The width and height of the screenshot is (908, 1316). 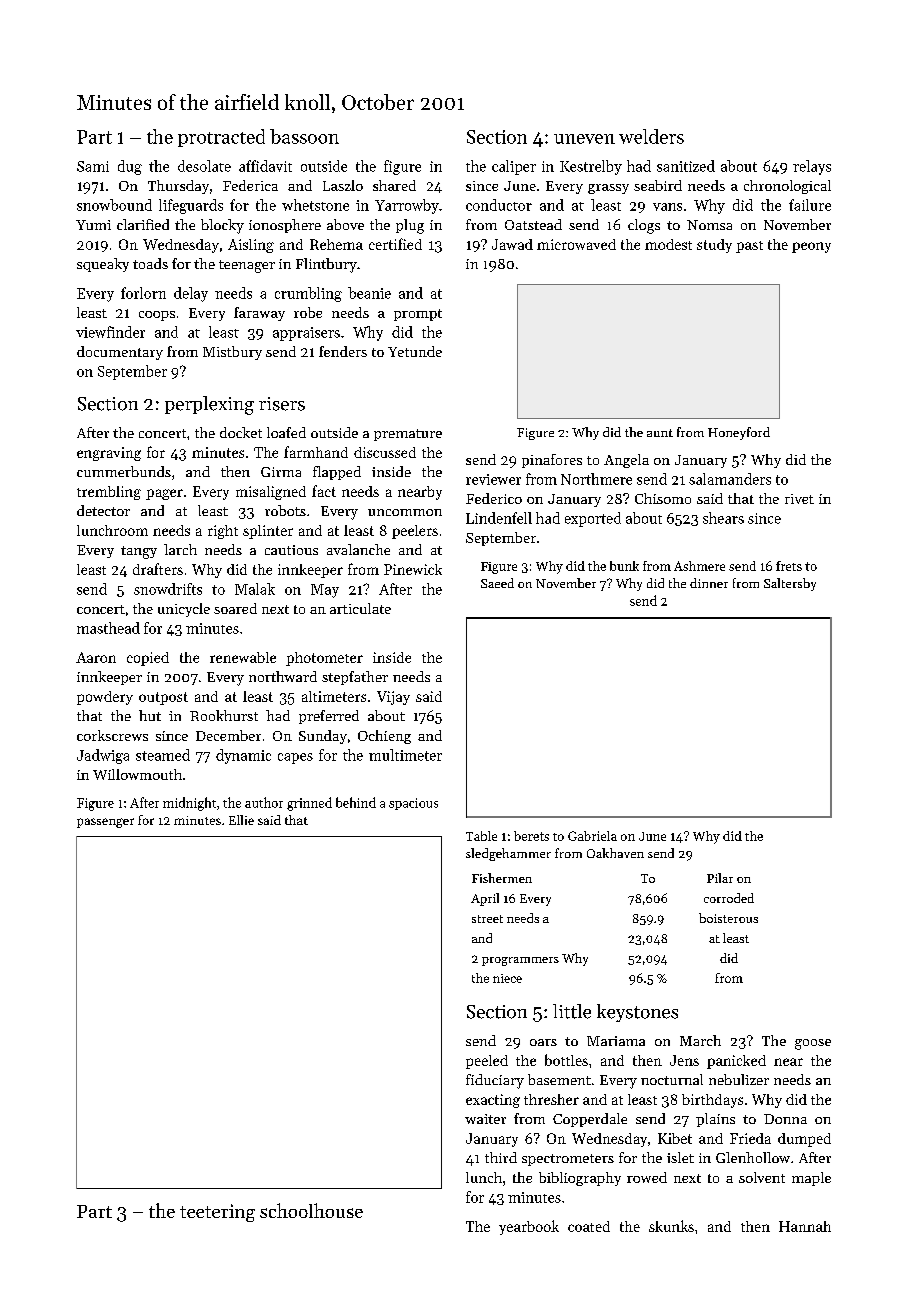 I want to click on fenders, so click(x=343, y=351).
